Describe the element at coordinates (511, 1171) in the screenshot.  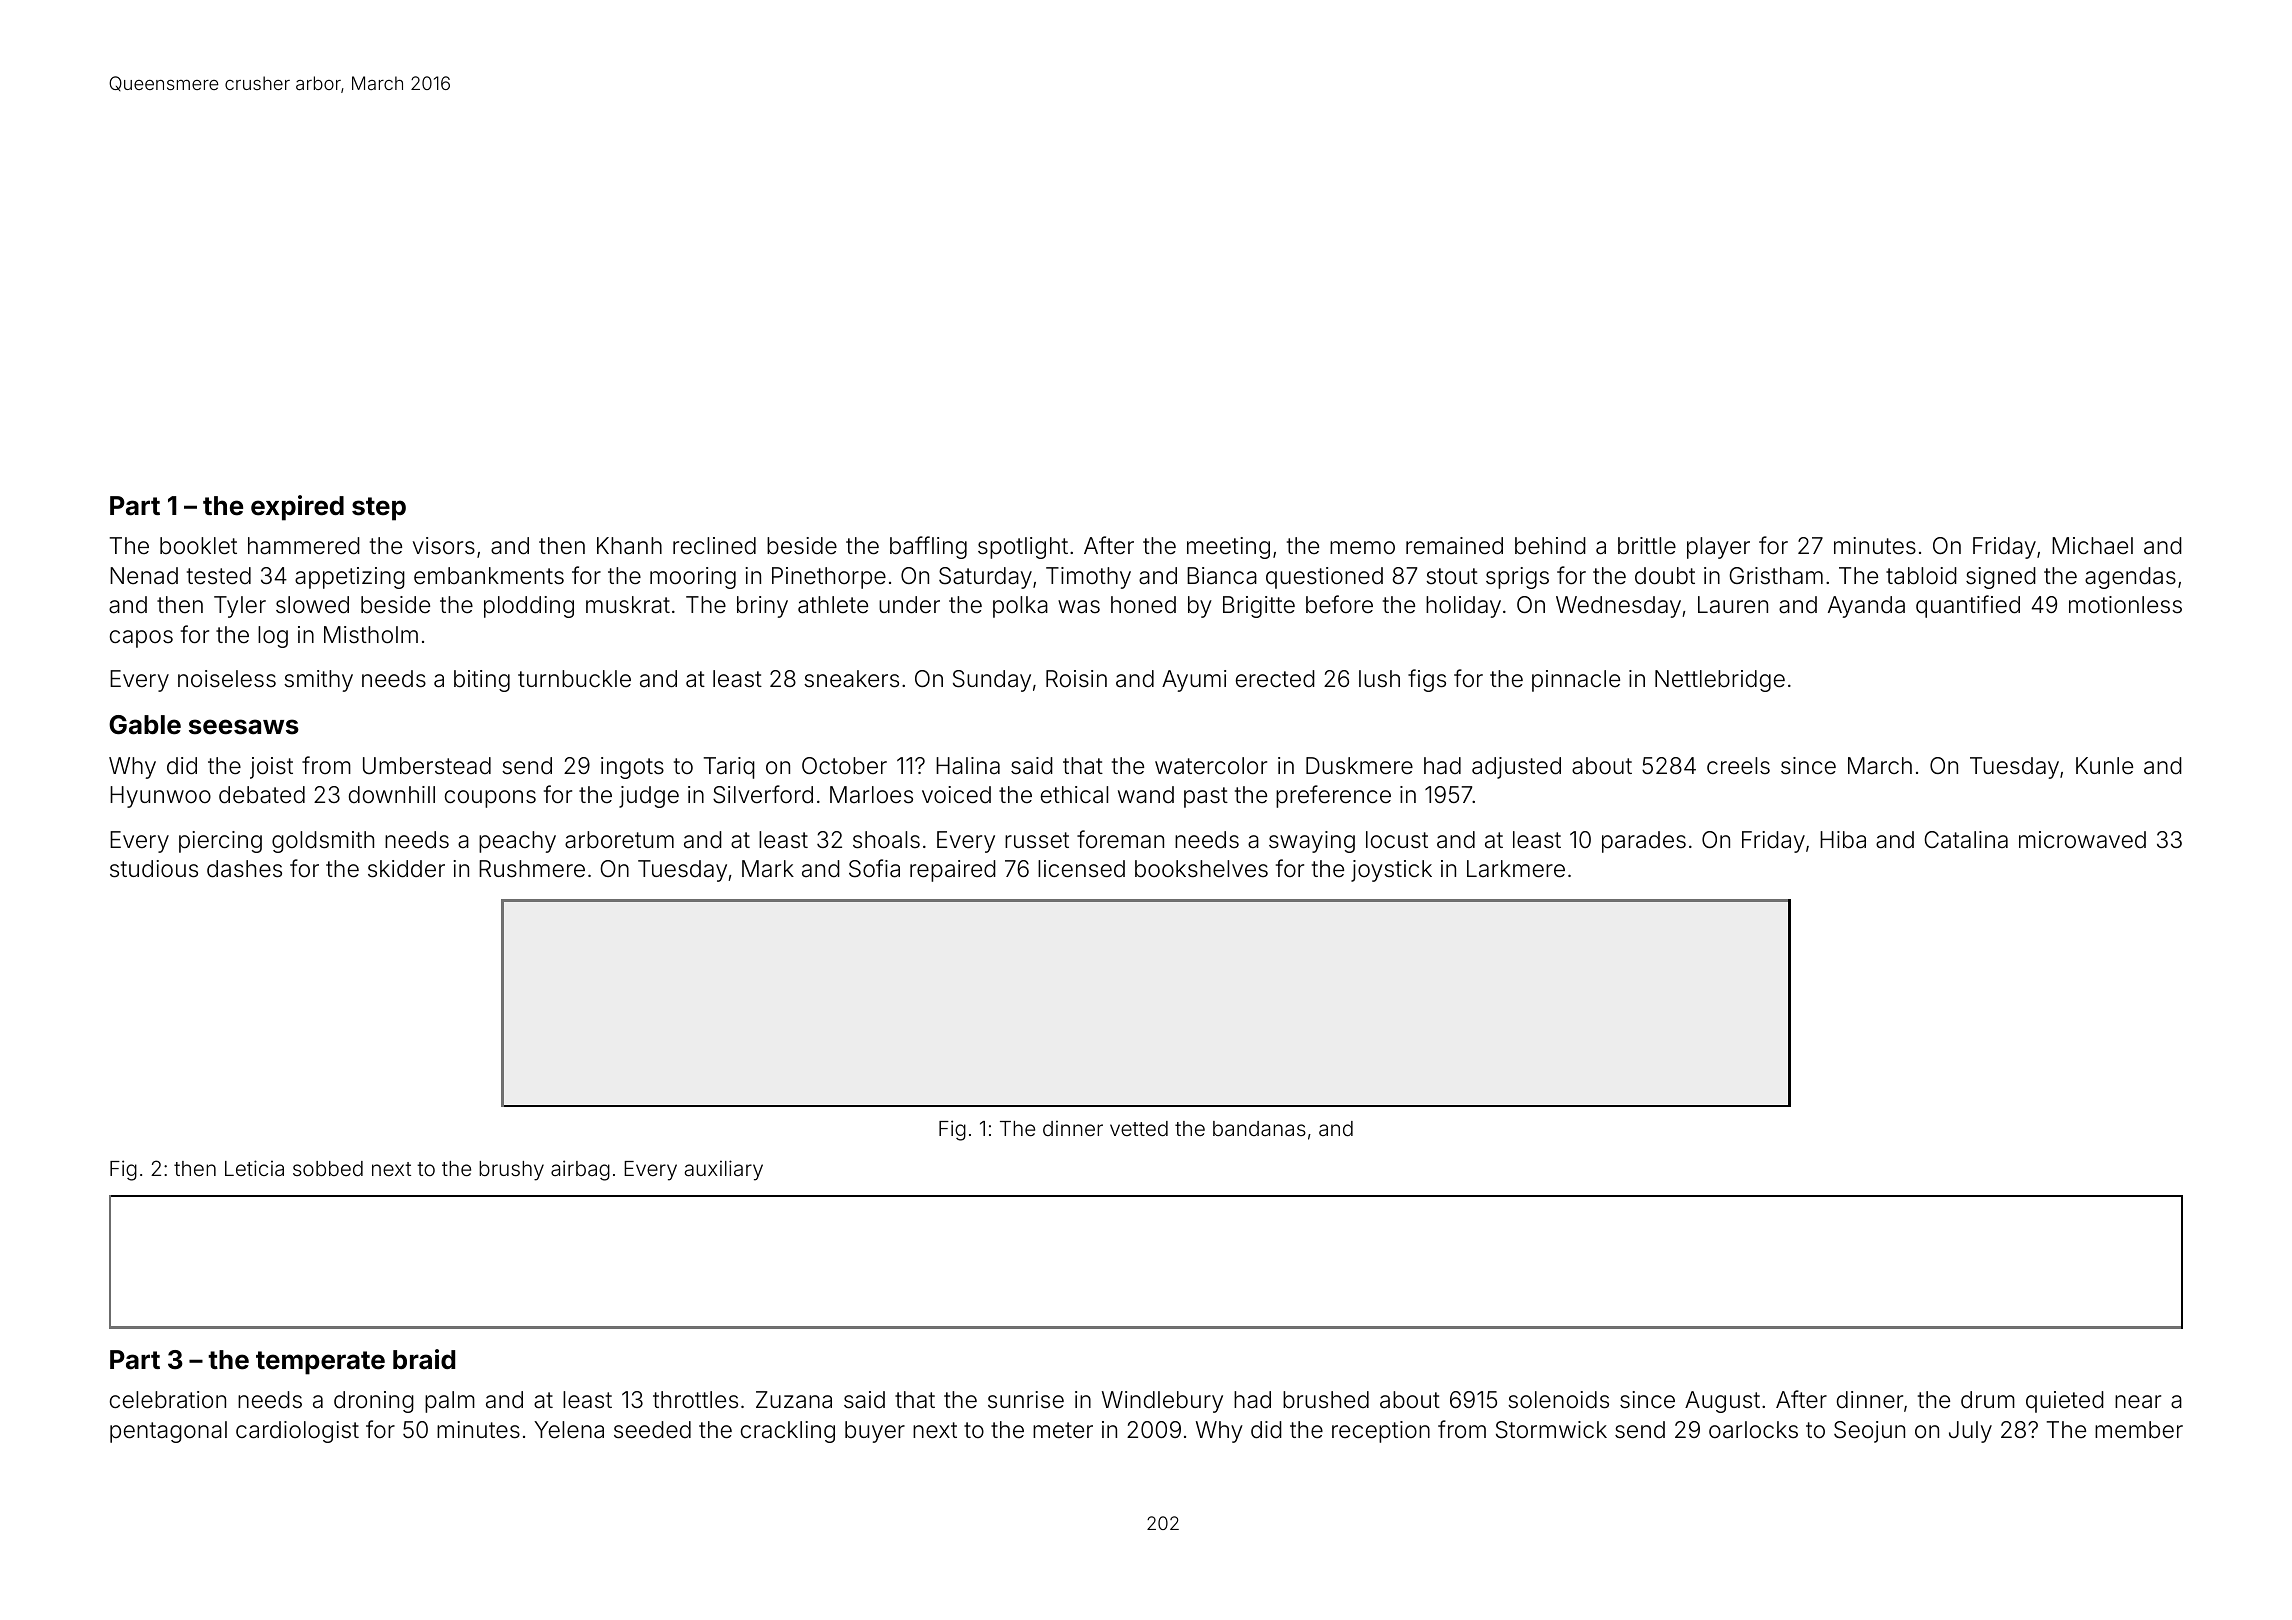
I see `brushy` at that location.
